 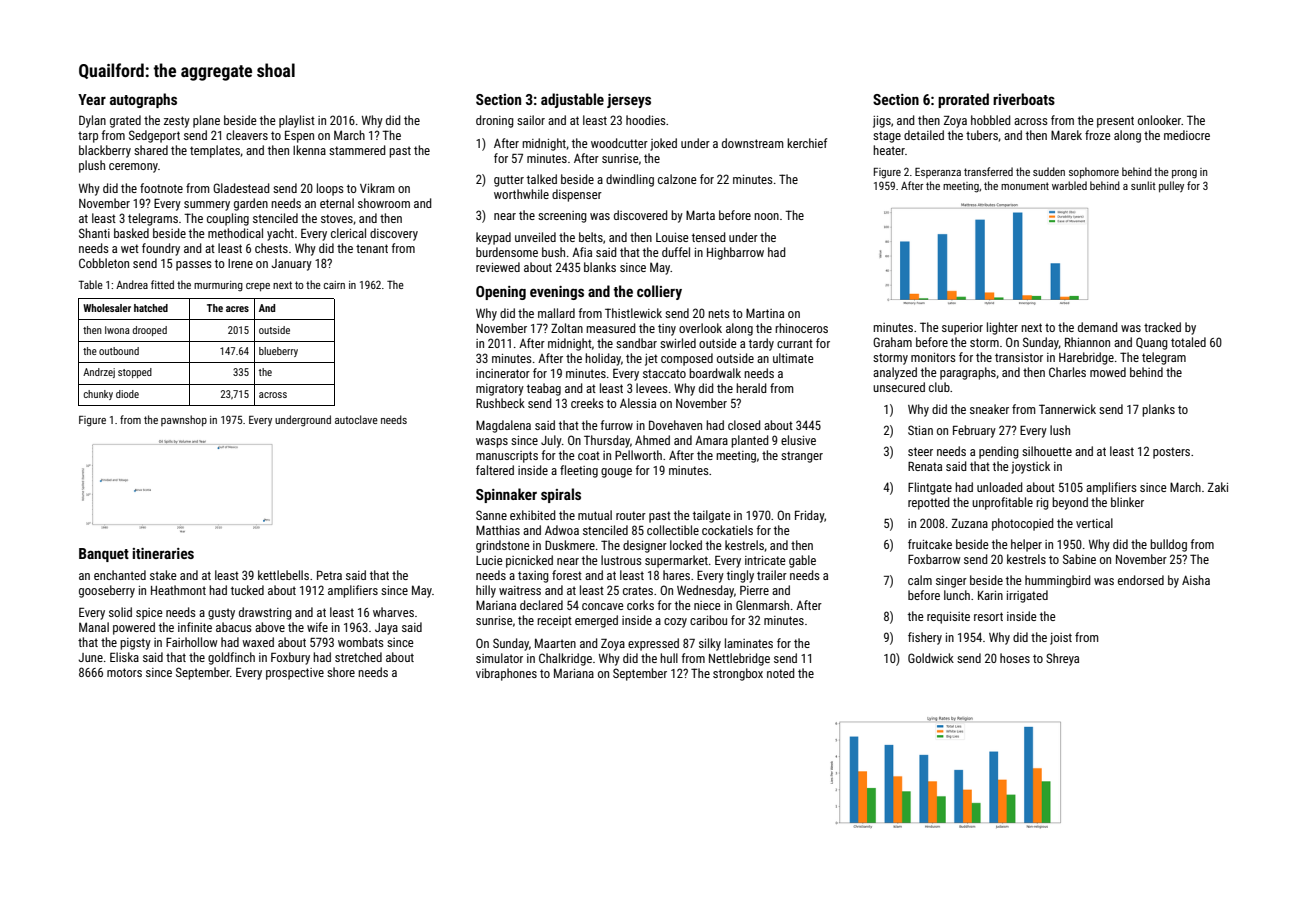 What do you see at coordinates (744, 425) in the screenshot?
I see `closed` at bounding box center [744, 425].
